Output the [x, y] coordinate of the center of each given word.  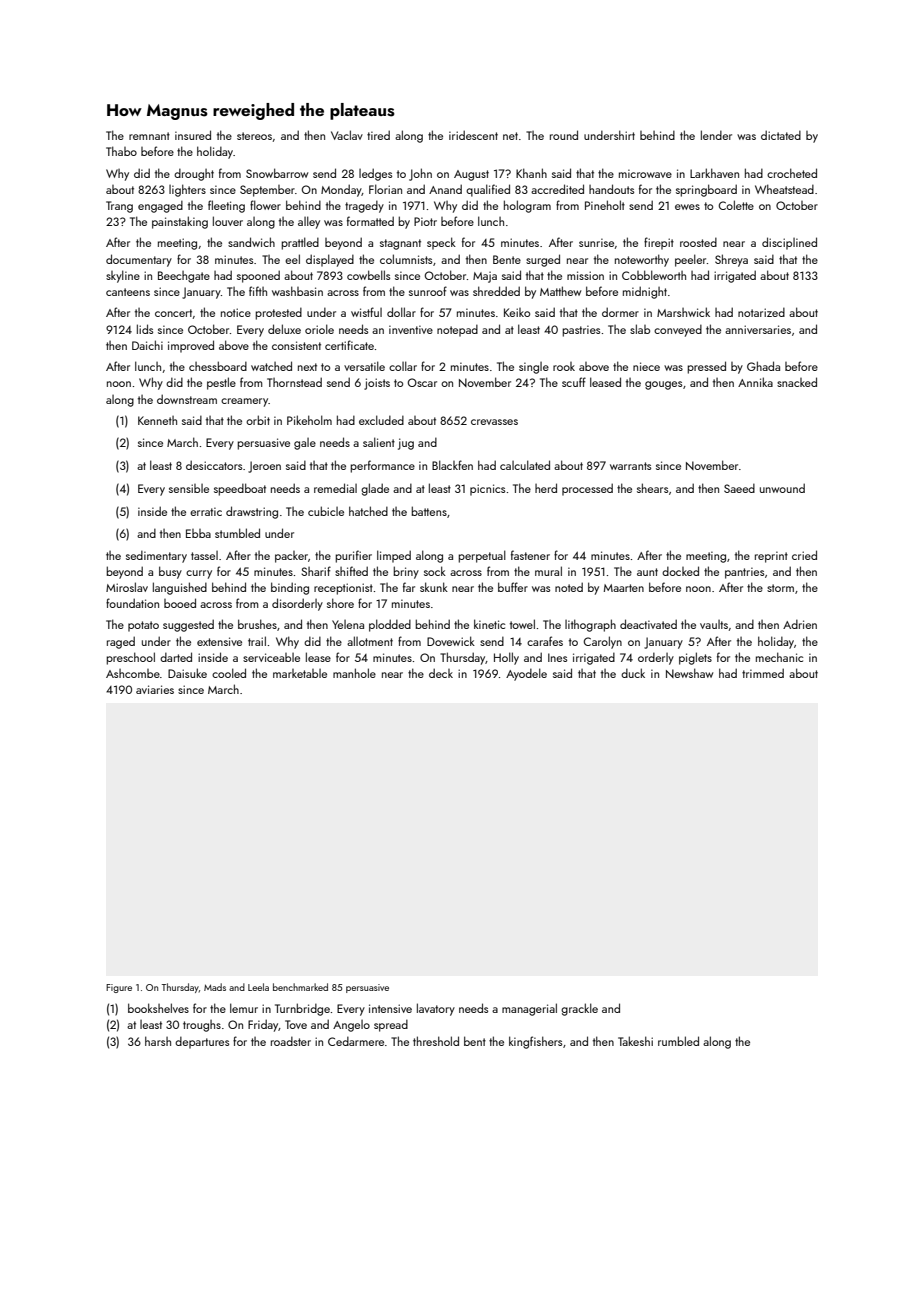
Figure [119, 988]
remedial [335, 488]
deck [441, 673]
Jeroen [264, 467]
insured [193, 135]
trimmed [763, 673]
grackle [579, 1009]
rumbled [678, 1041]
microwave [645, 173]
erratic [206, 511]
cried [804, 555]
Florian [385, 189]
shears [652, 488]
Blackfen [452, 465]
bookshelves [158, 1008]
